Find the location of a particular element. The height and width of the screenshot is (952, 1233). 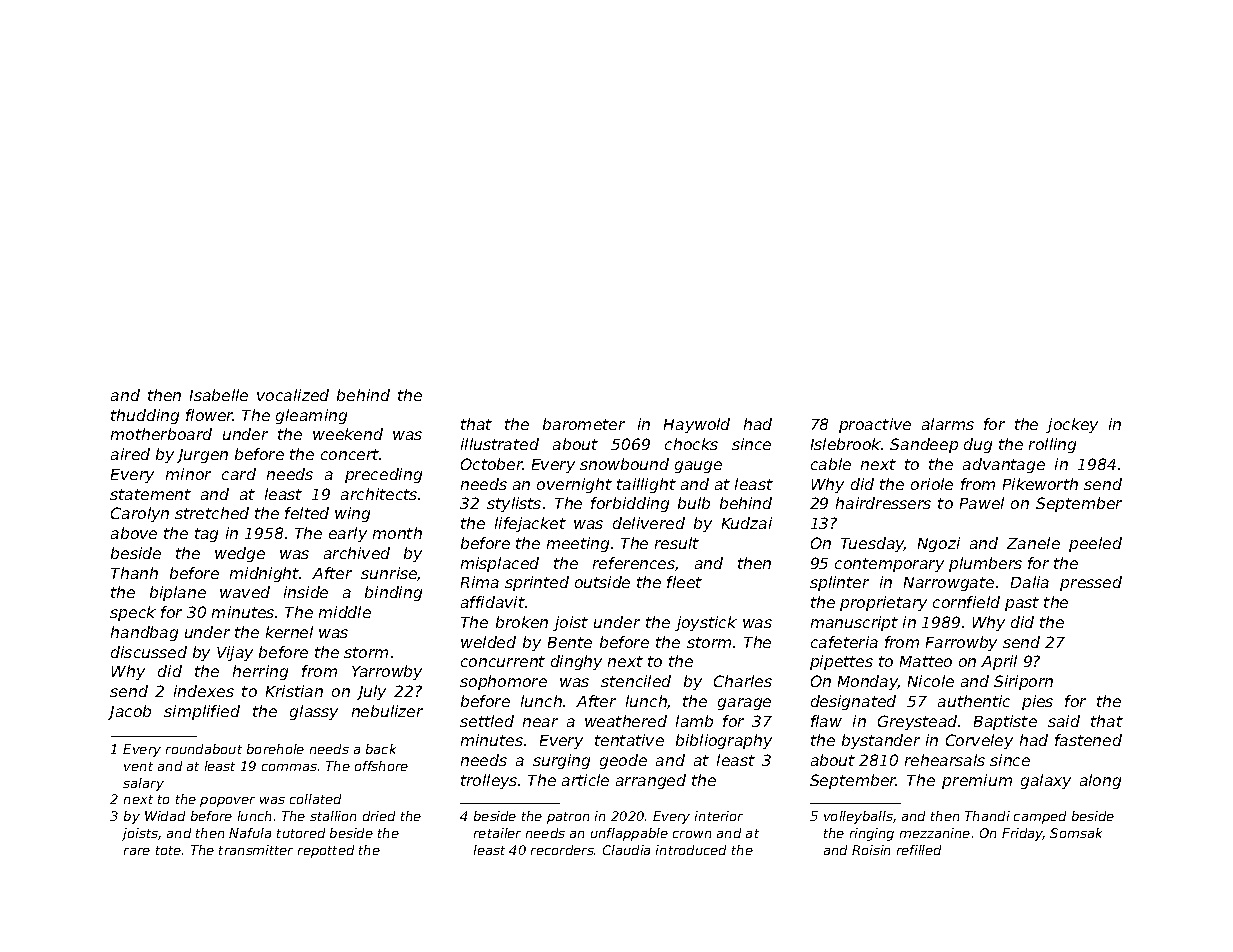

patron is located at coordinates (568, 818).
